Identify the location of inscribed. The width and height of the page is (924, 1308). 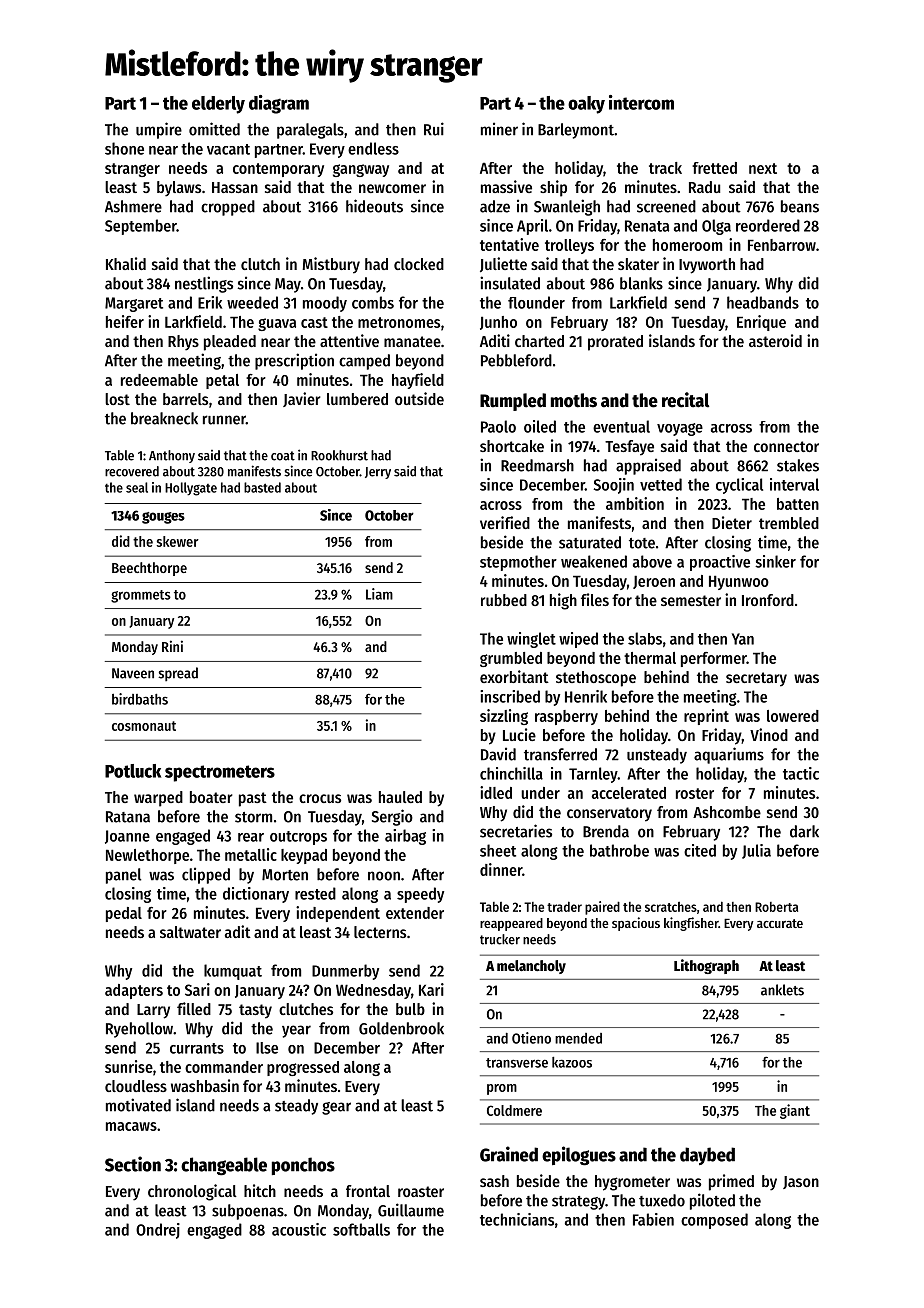
(510, 696).
